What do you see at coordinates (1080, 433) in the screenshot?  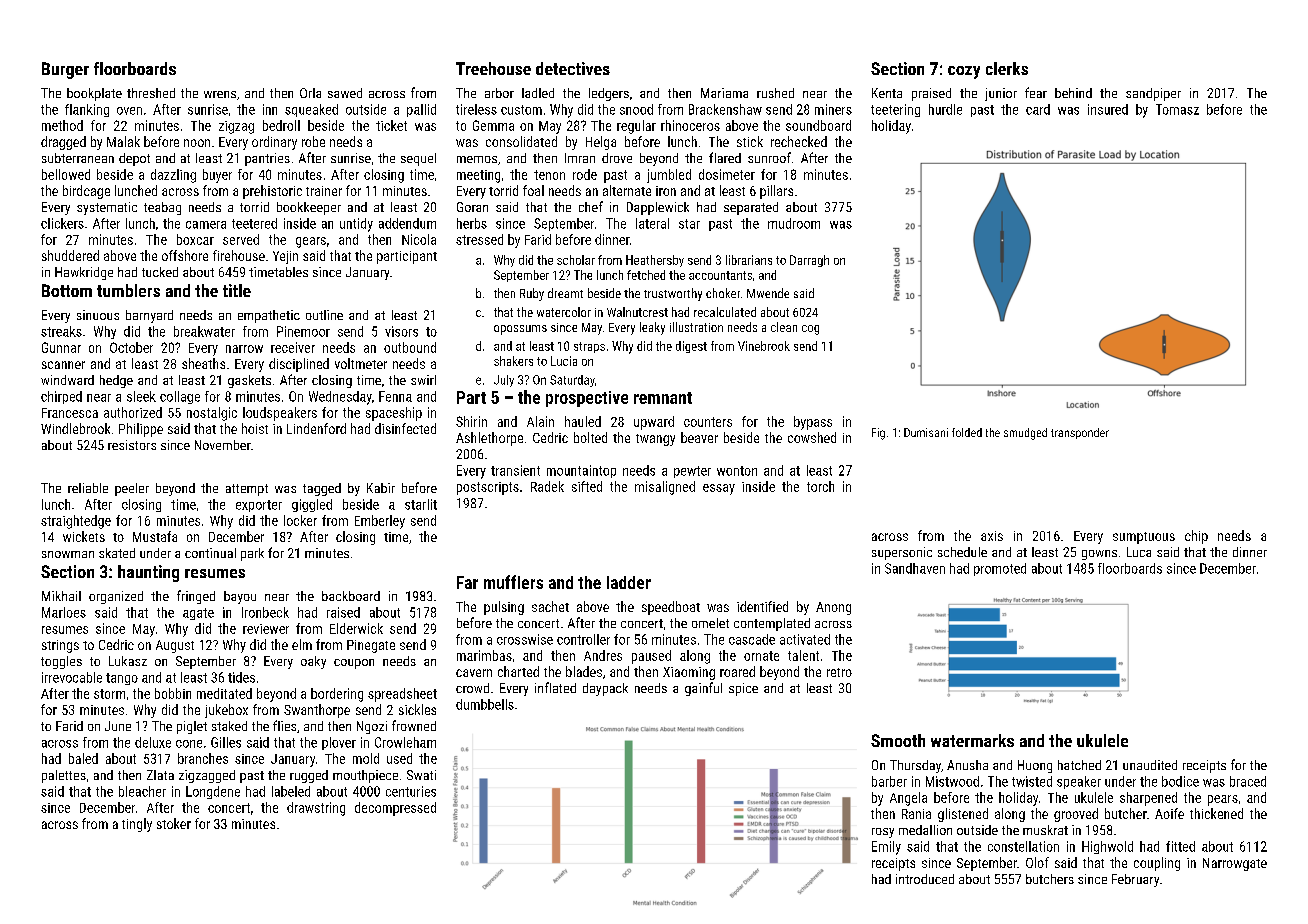 I see `transponder` at bounding box center [1080, 433].
